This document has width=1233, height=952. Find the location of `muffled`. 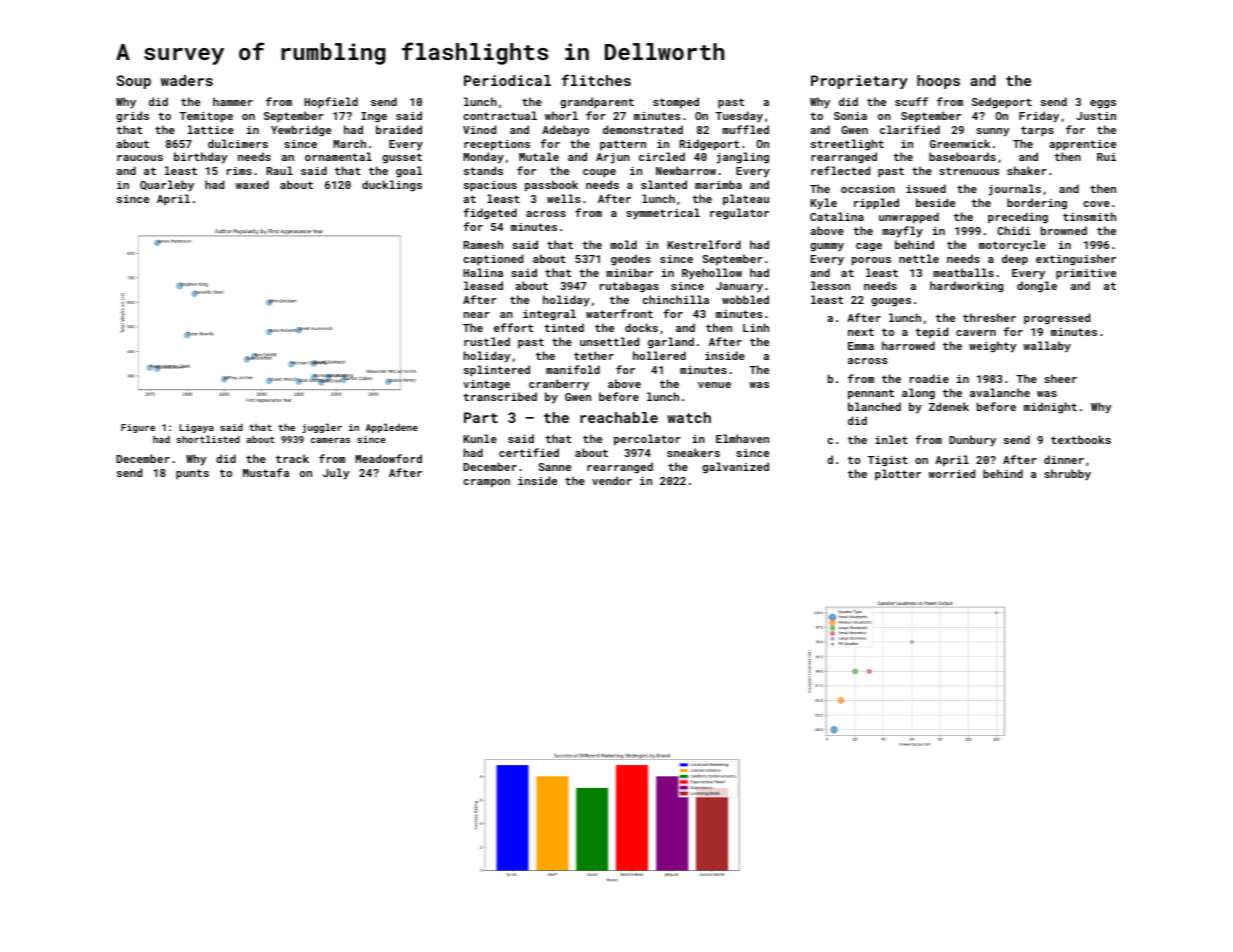

muffled is located at coordinates (745, 129).
